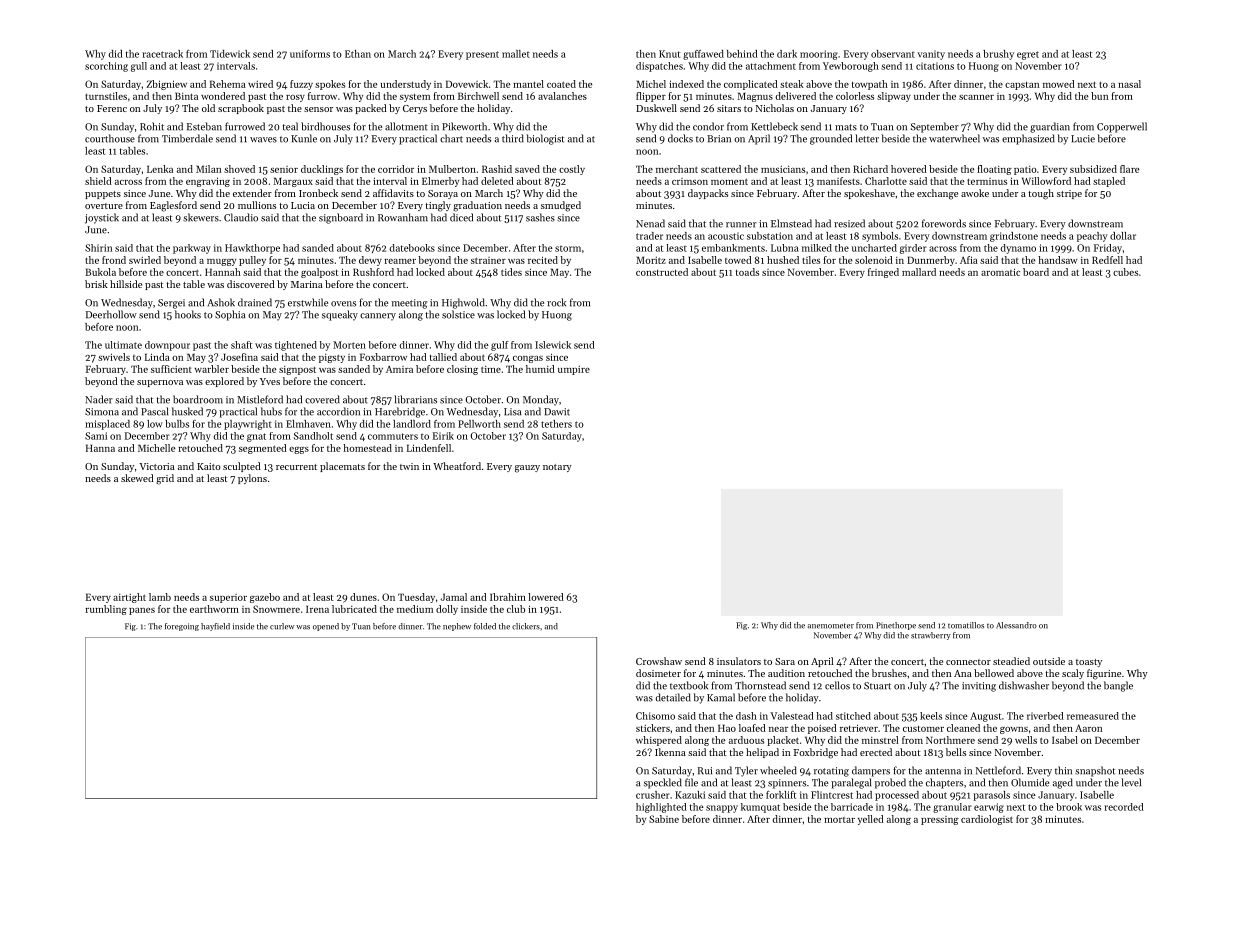  Describe the element at coordinates (557, 468) in the page. I see `notary` at that location.
